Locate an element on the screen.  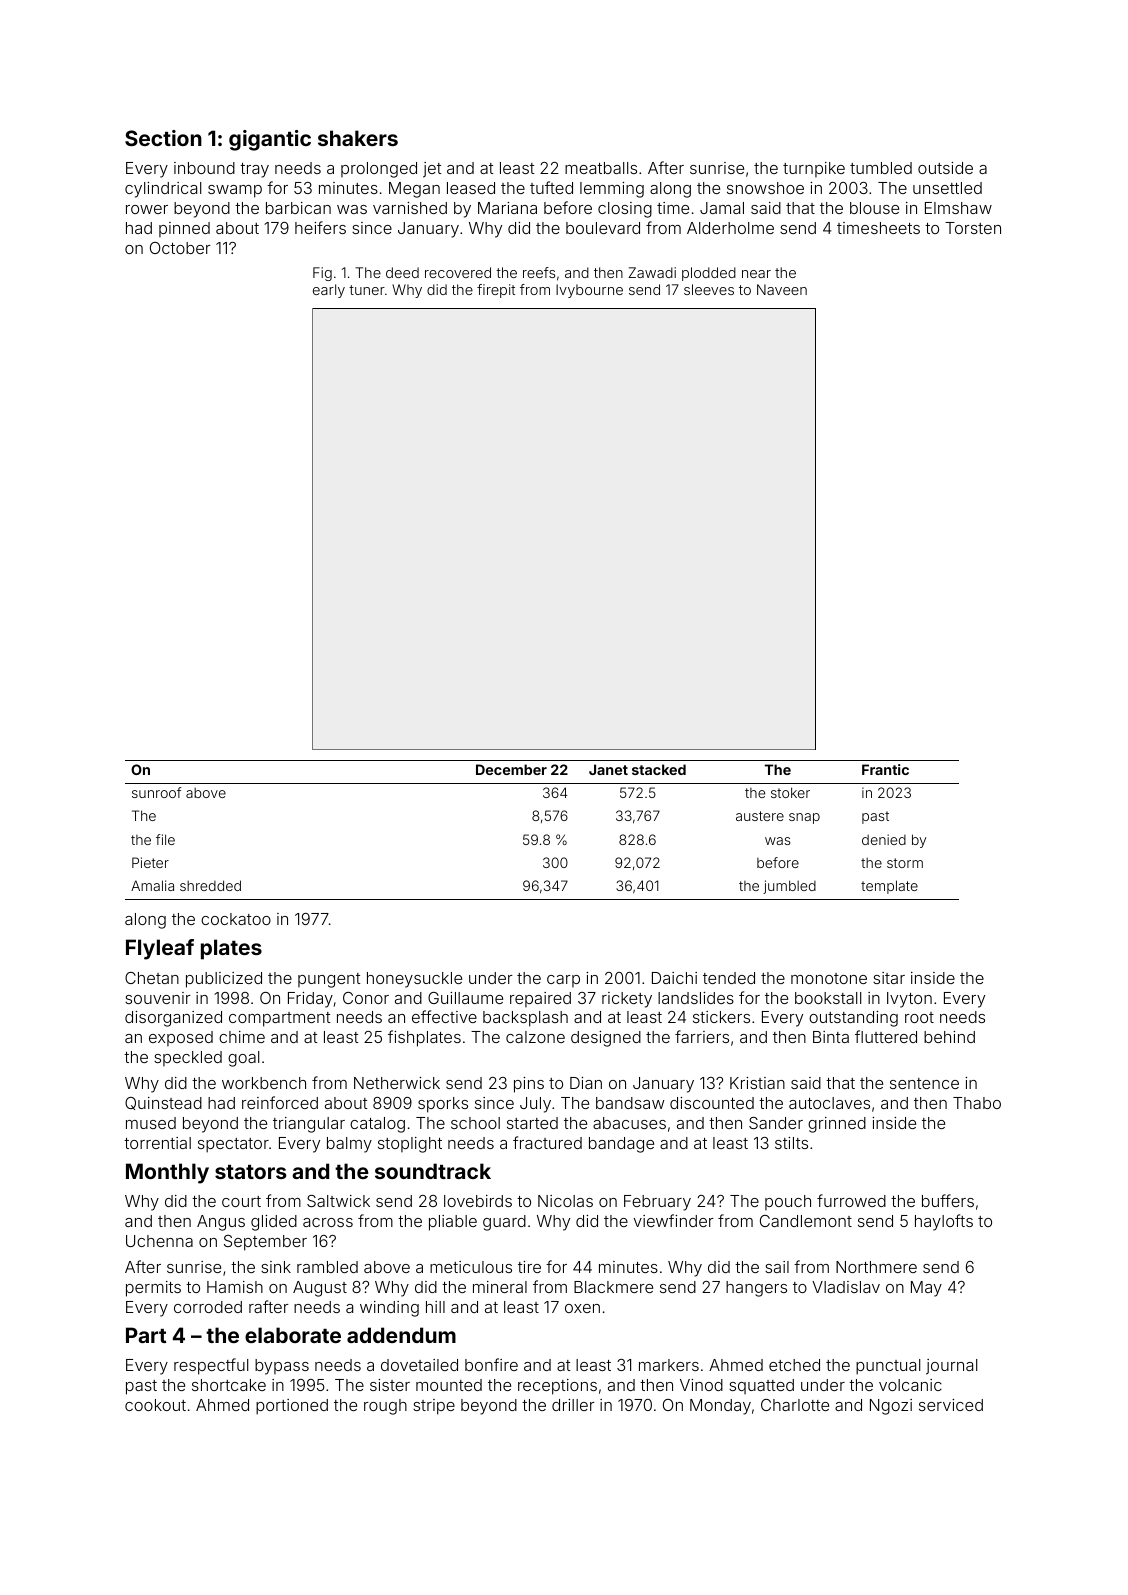
Section is located at coordinates (163, 138).
